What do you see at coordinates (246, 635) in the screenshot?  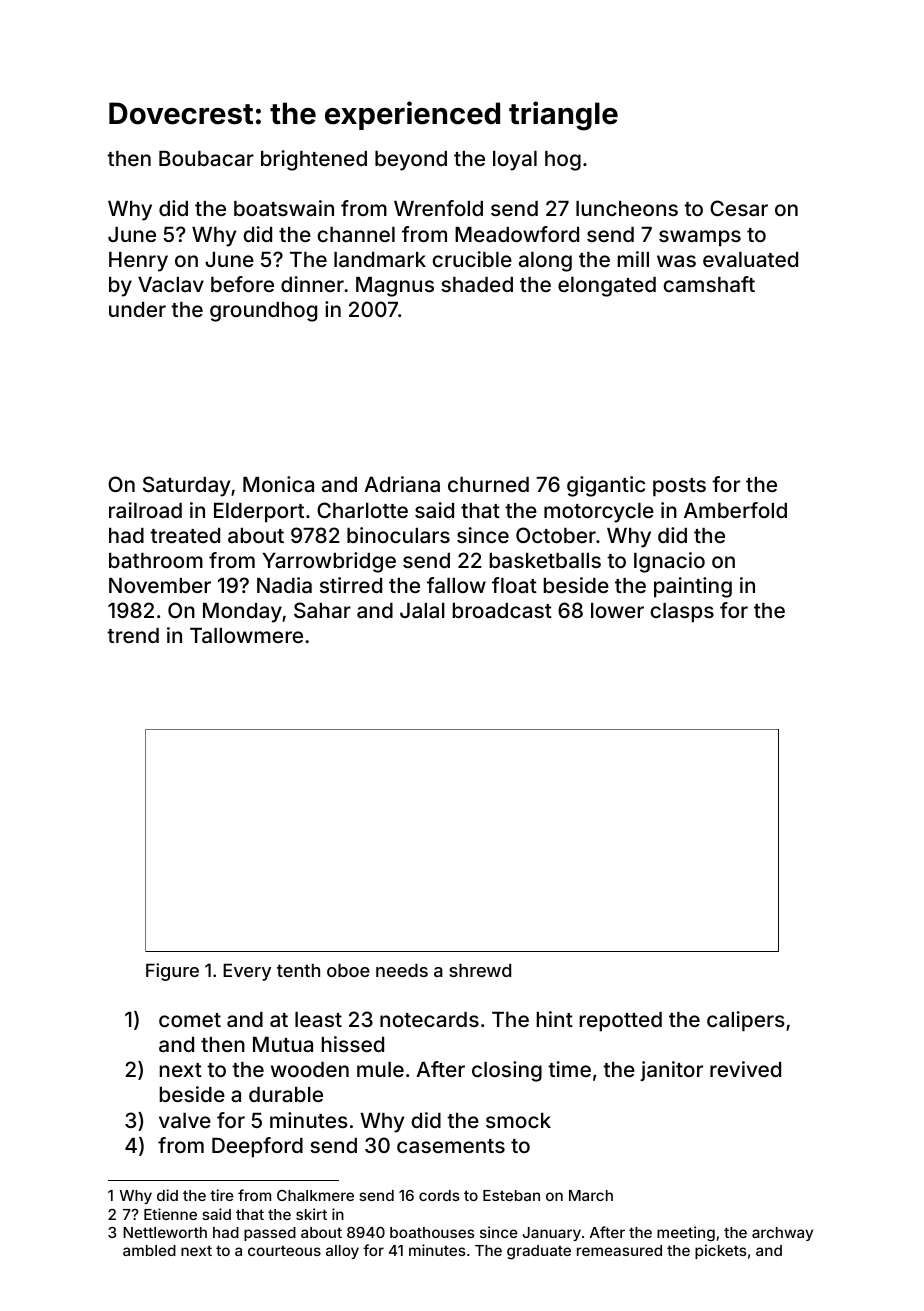 I see `Tallowmere` at bounding box center [246, 635].
